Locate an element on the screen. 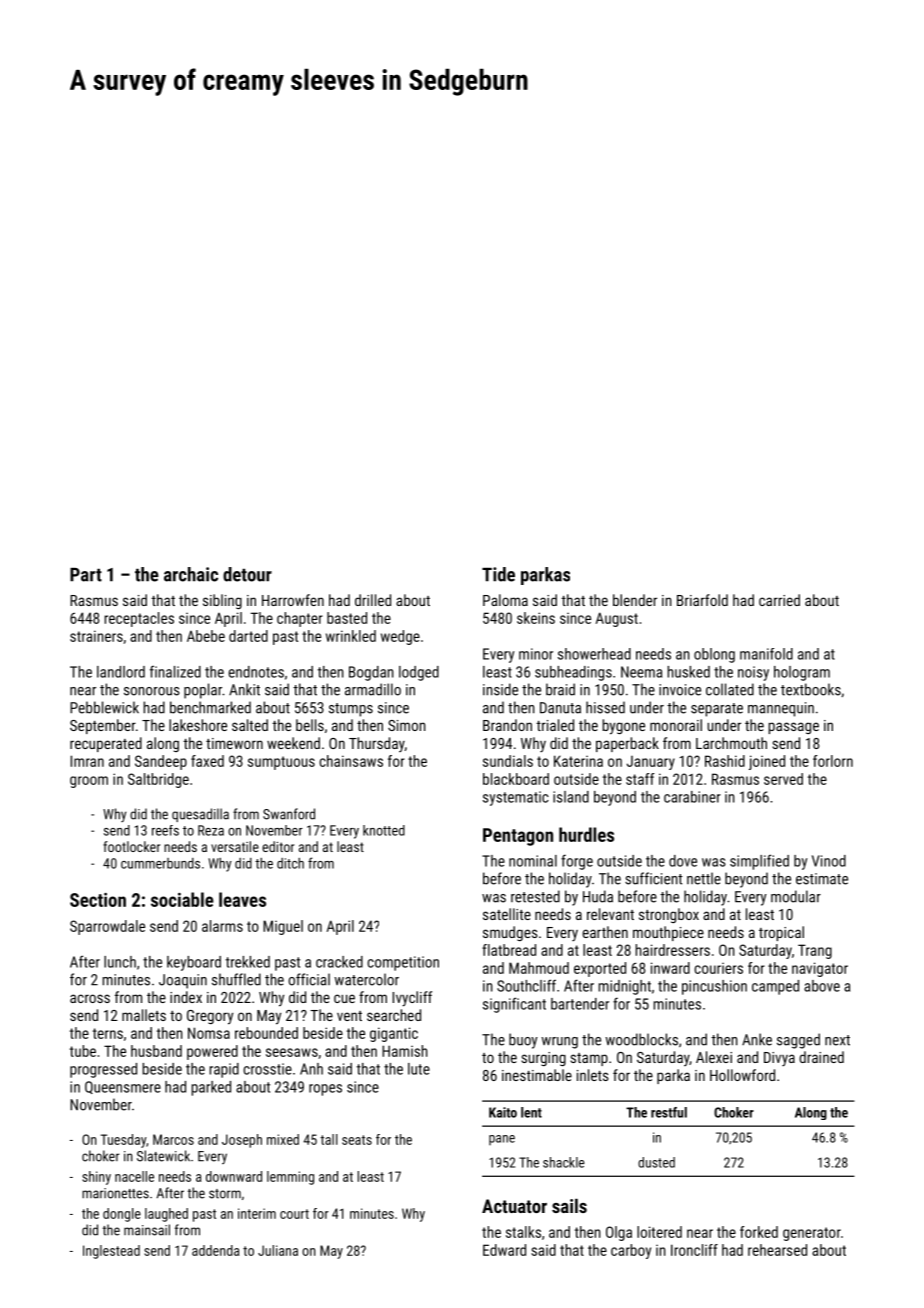 This screenshot has height=1308, width=924. detour is located at coordinates (247, 574).
